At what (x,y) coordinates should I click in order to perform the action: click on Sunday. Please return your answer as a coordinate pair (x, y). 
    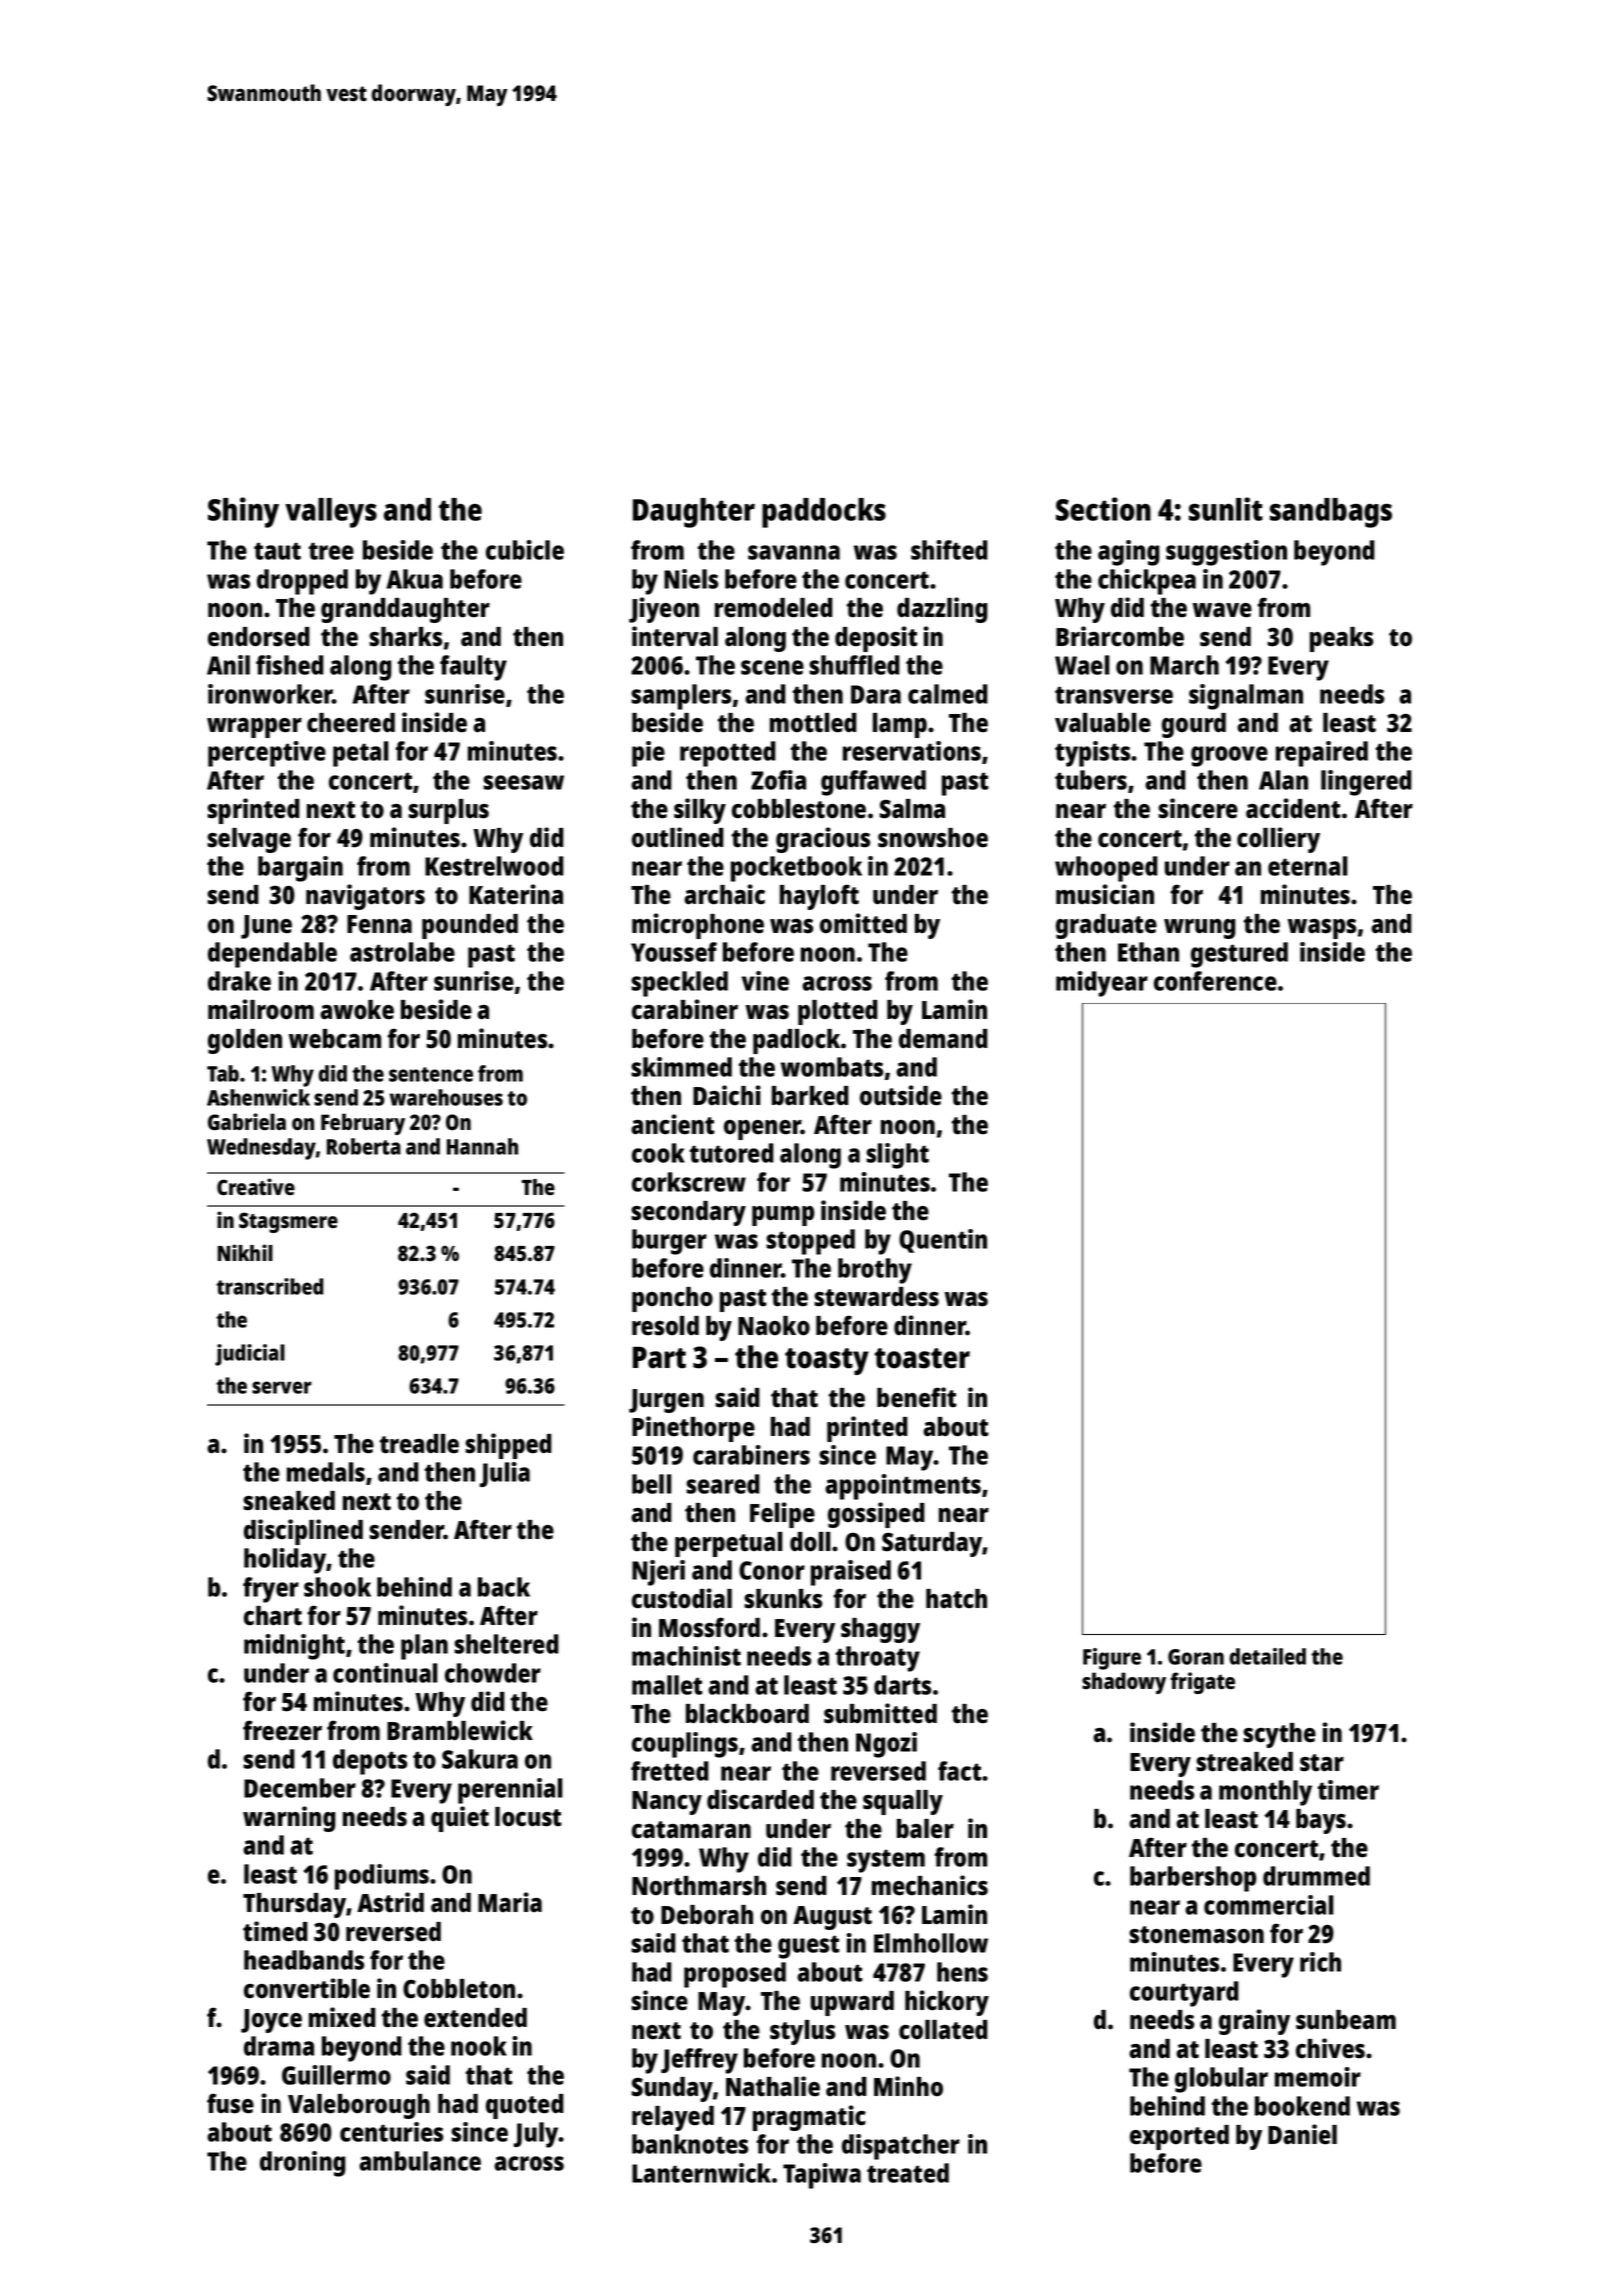
    Looking at the image, I should click on (672, 2089).
